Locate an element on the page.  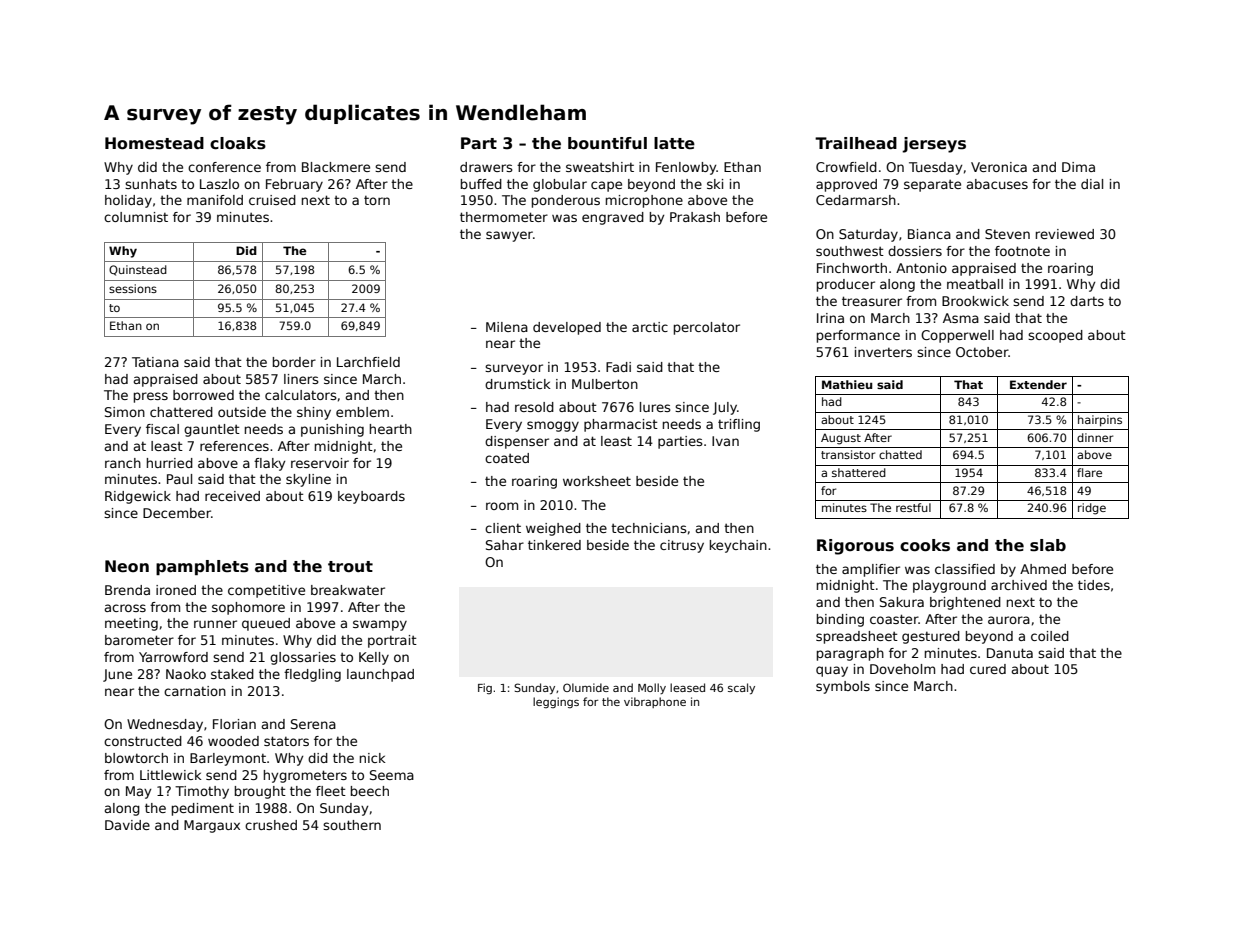
lures is located at coordinates (655, 407).
